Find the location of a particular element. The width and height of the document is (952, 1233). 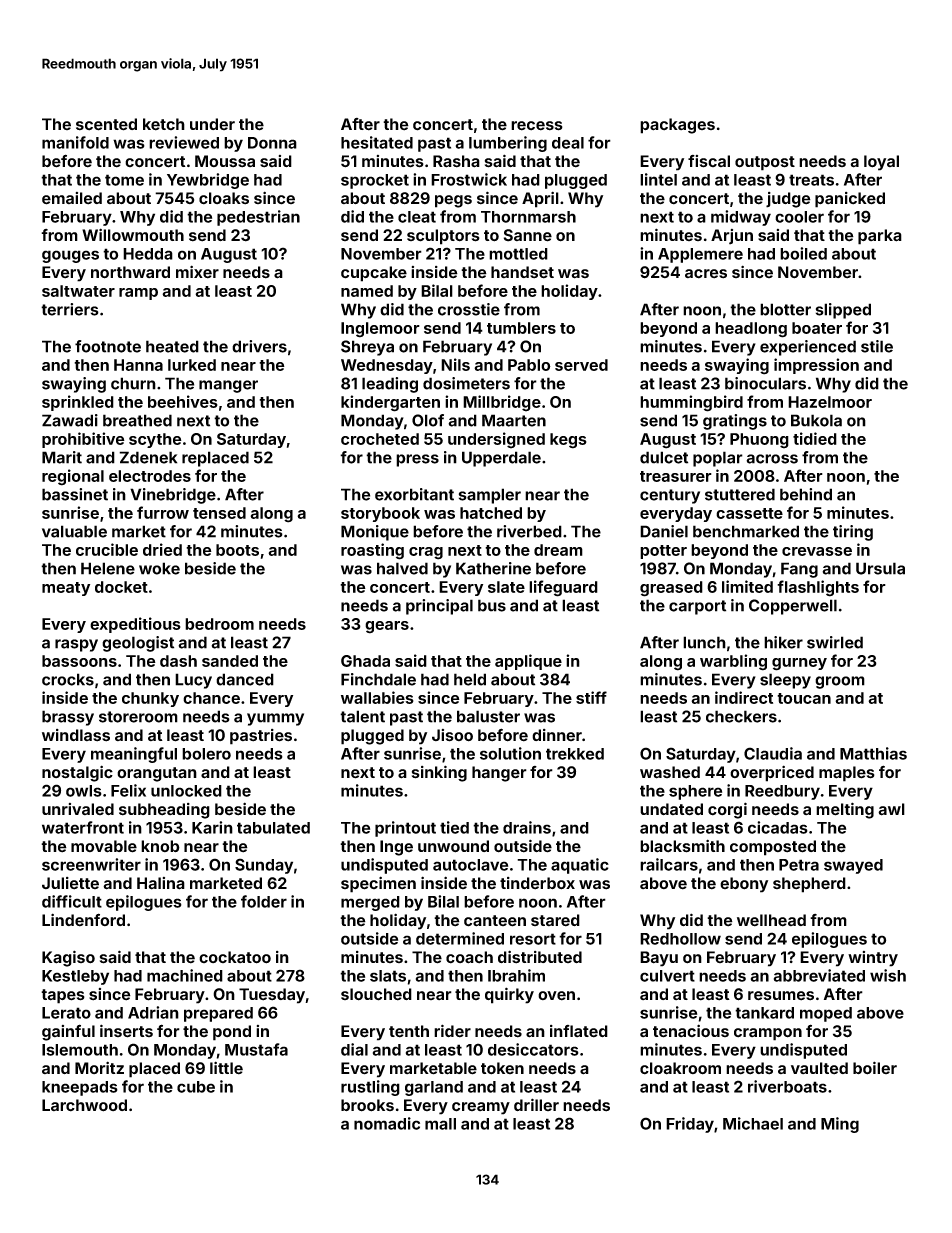

judge is located at coordinates (788, 200).
